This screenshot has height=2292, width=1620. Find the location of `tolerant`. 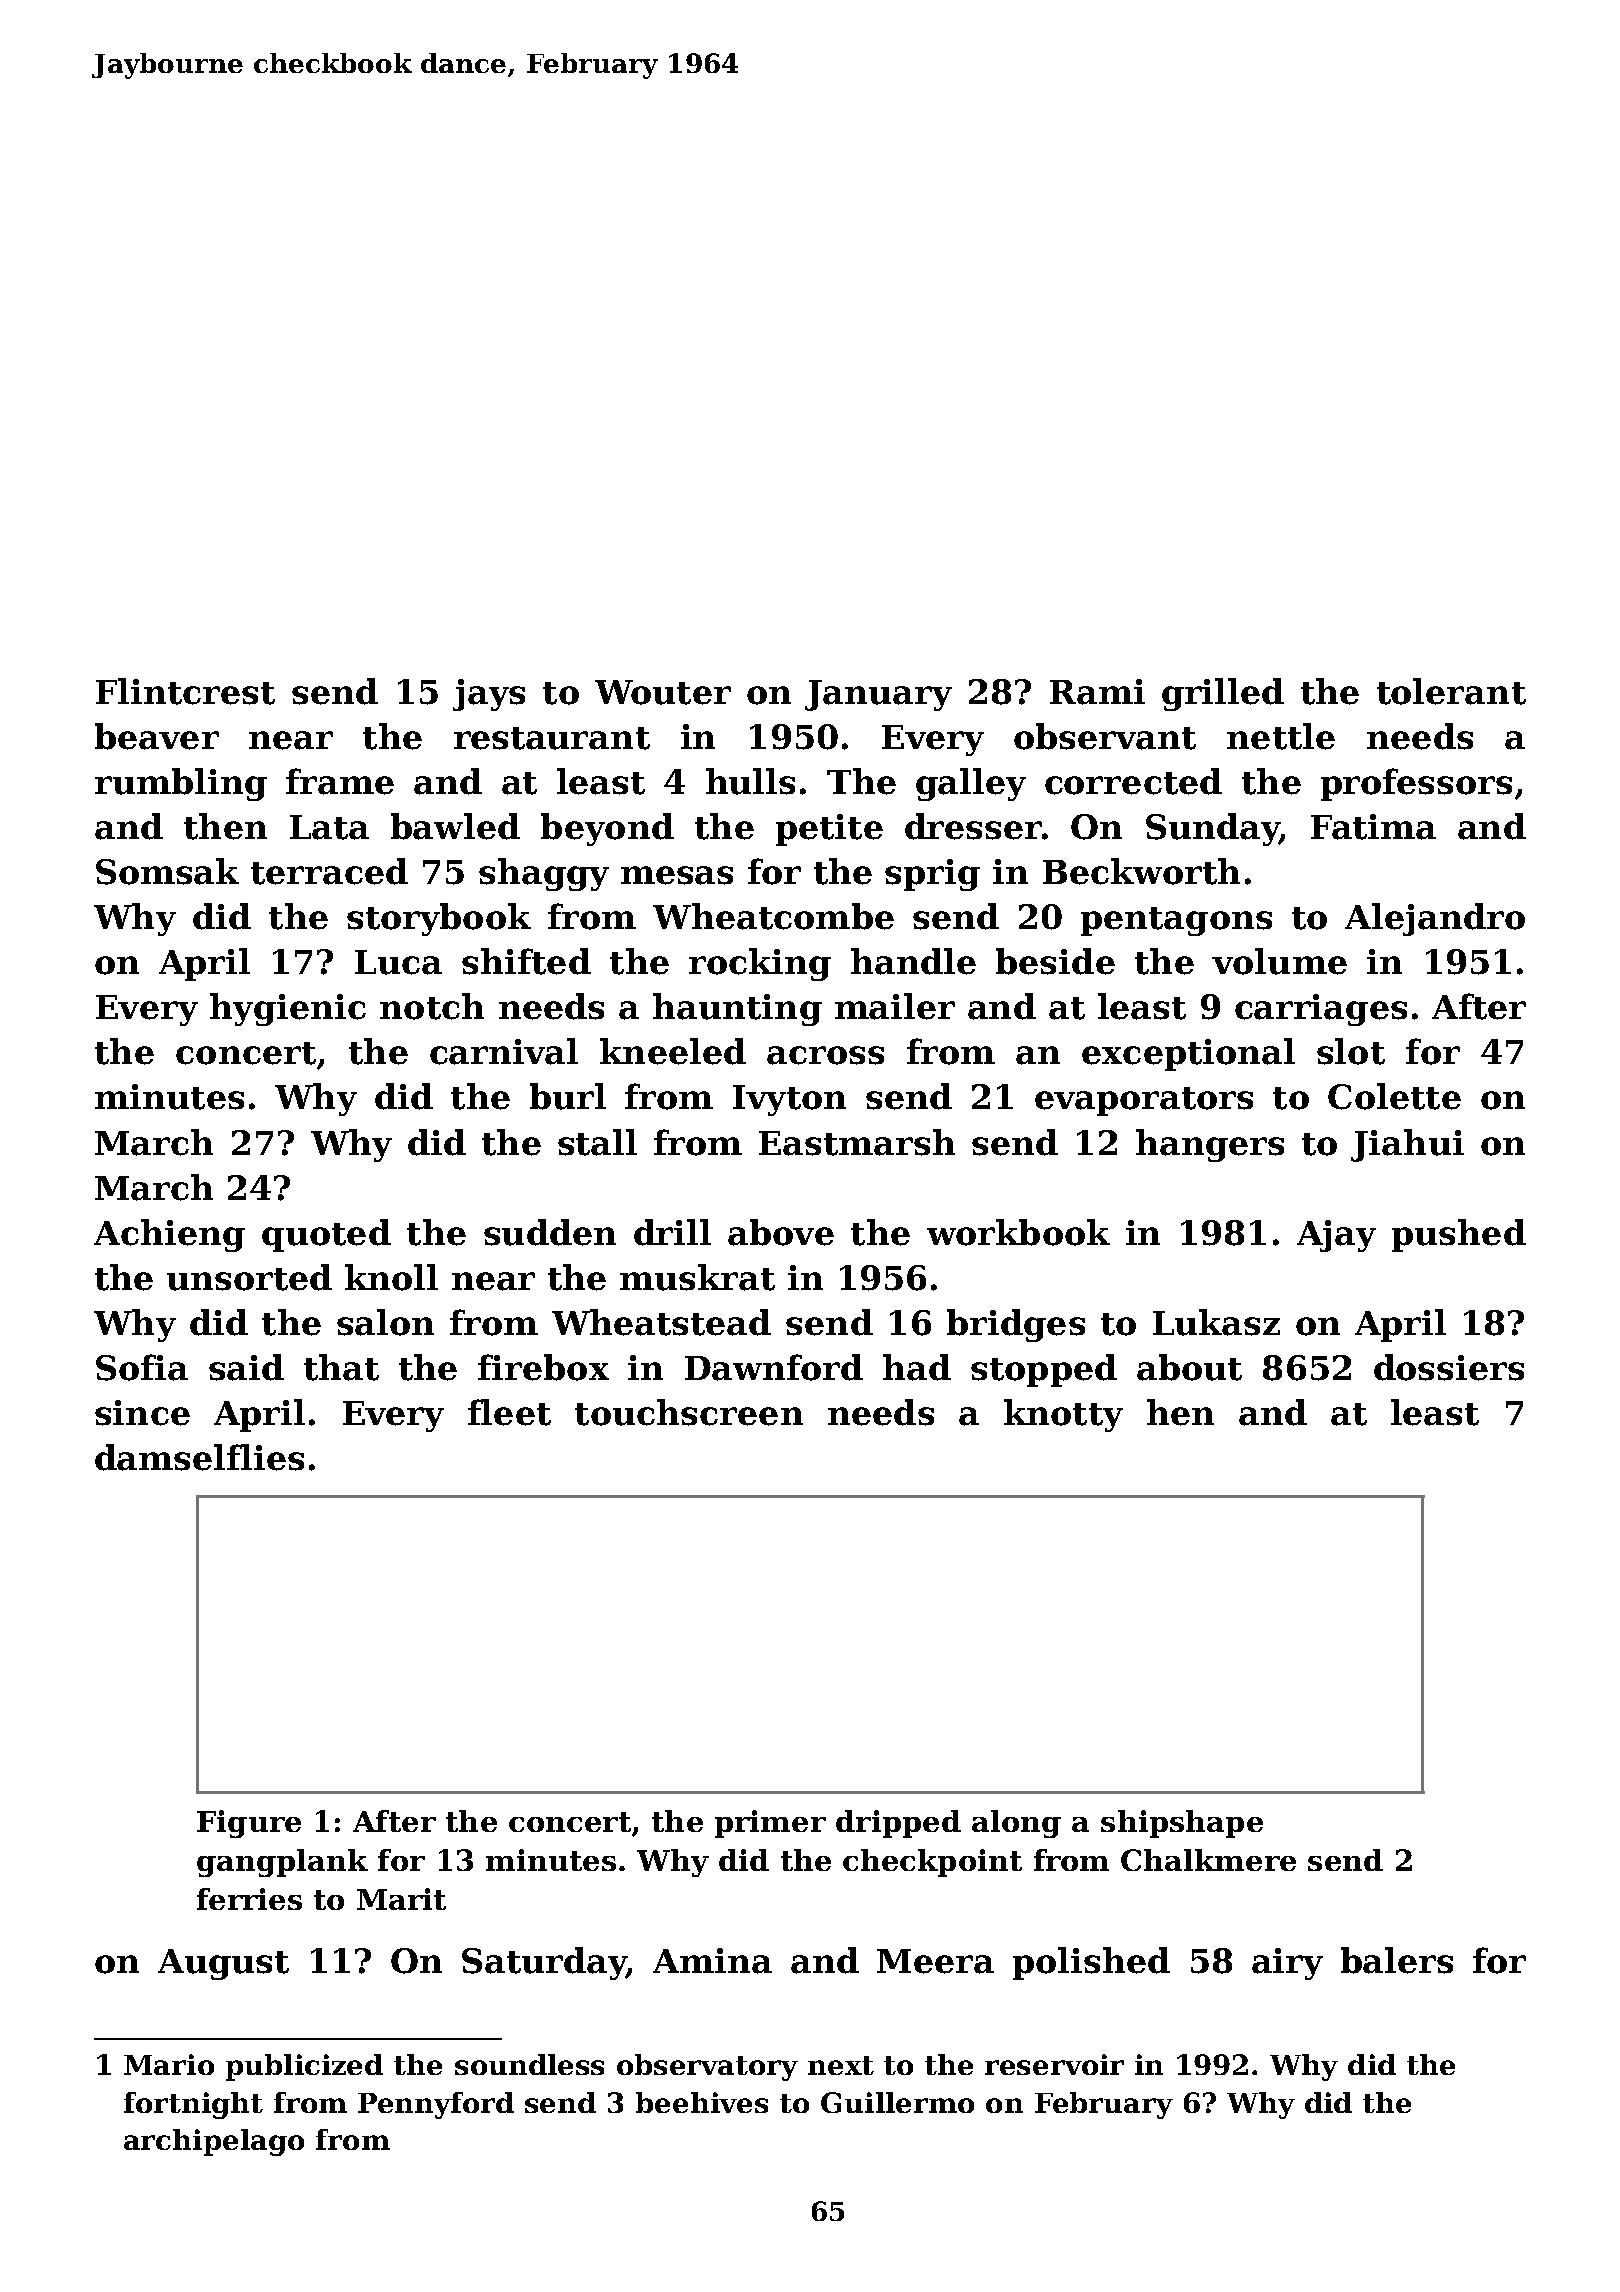

tolerant is located at coordinates (1451, 691).
